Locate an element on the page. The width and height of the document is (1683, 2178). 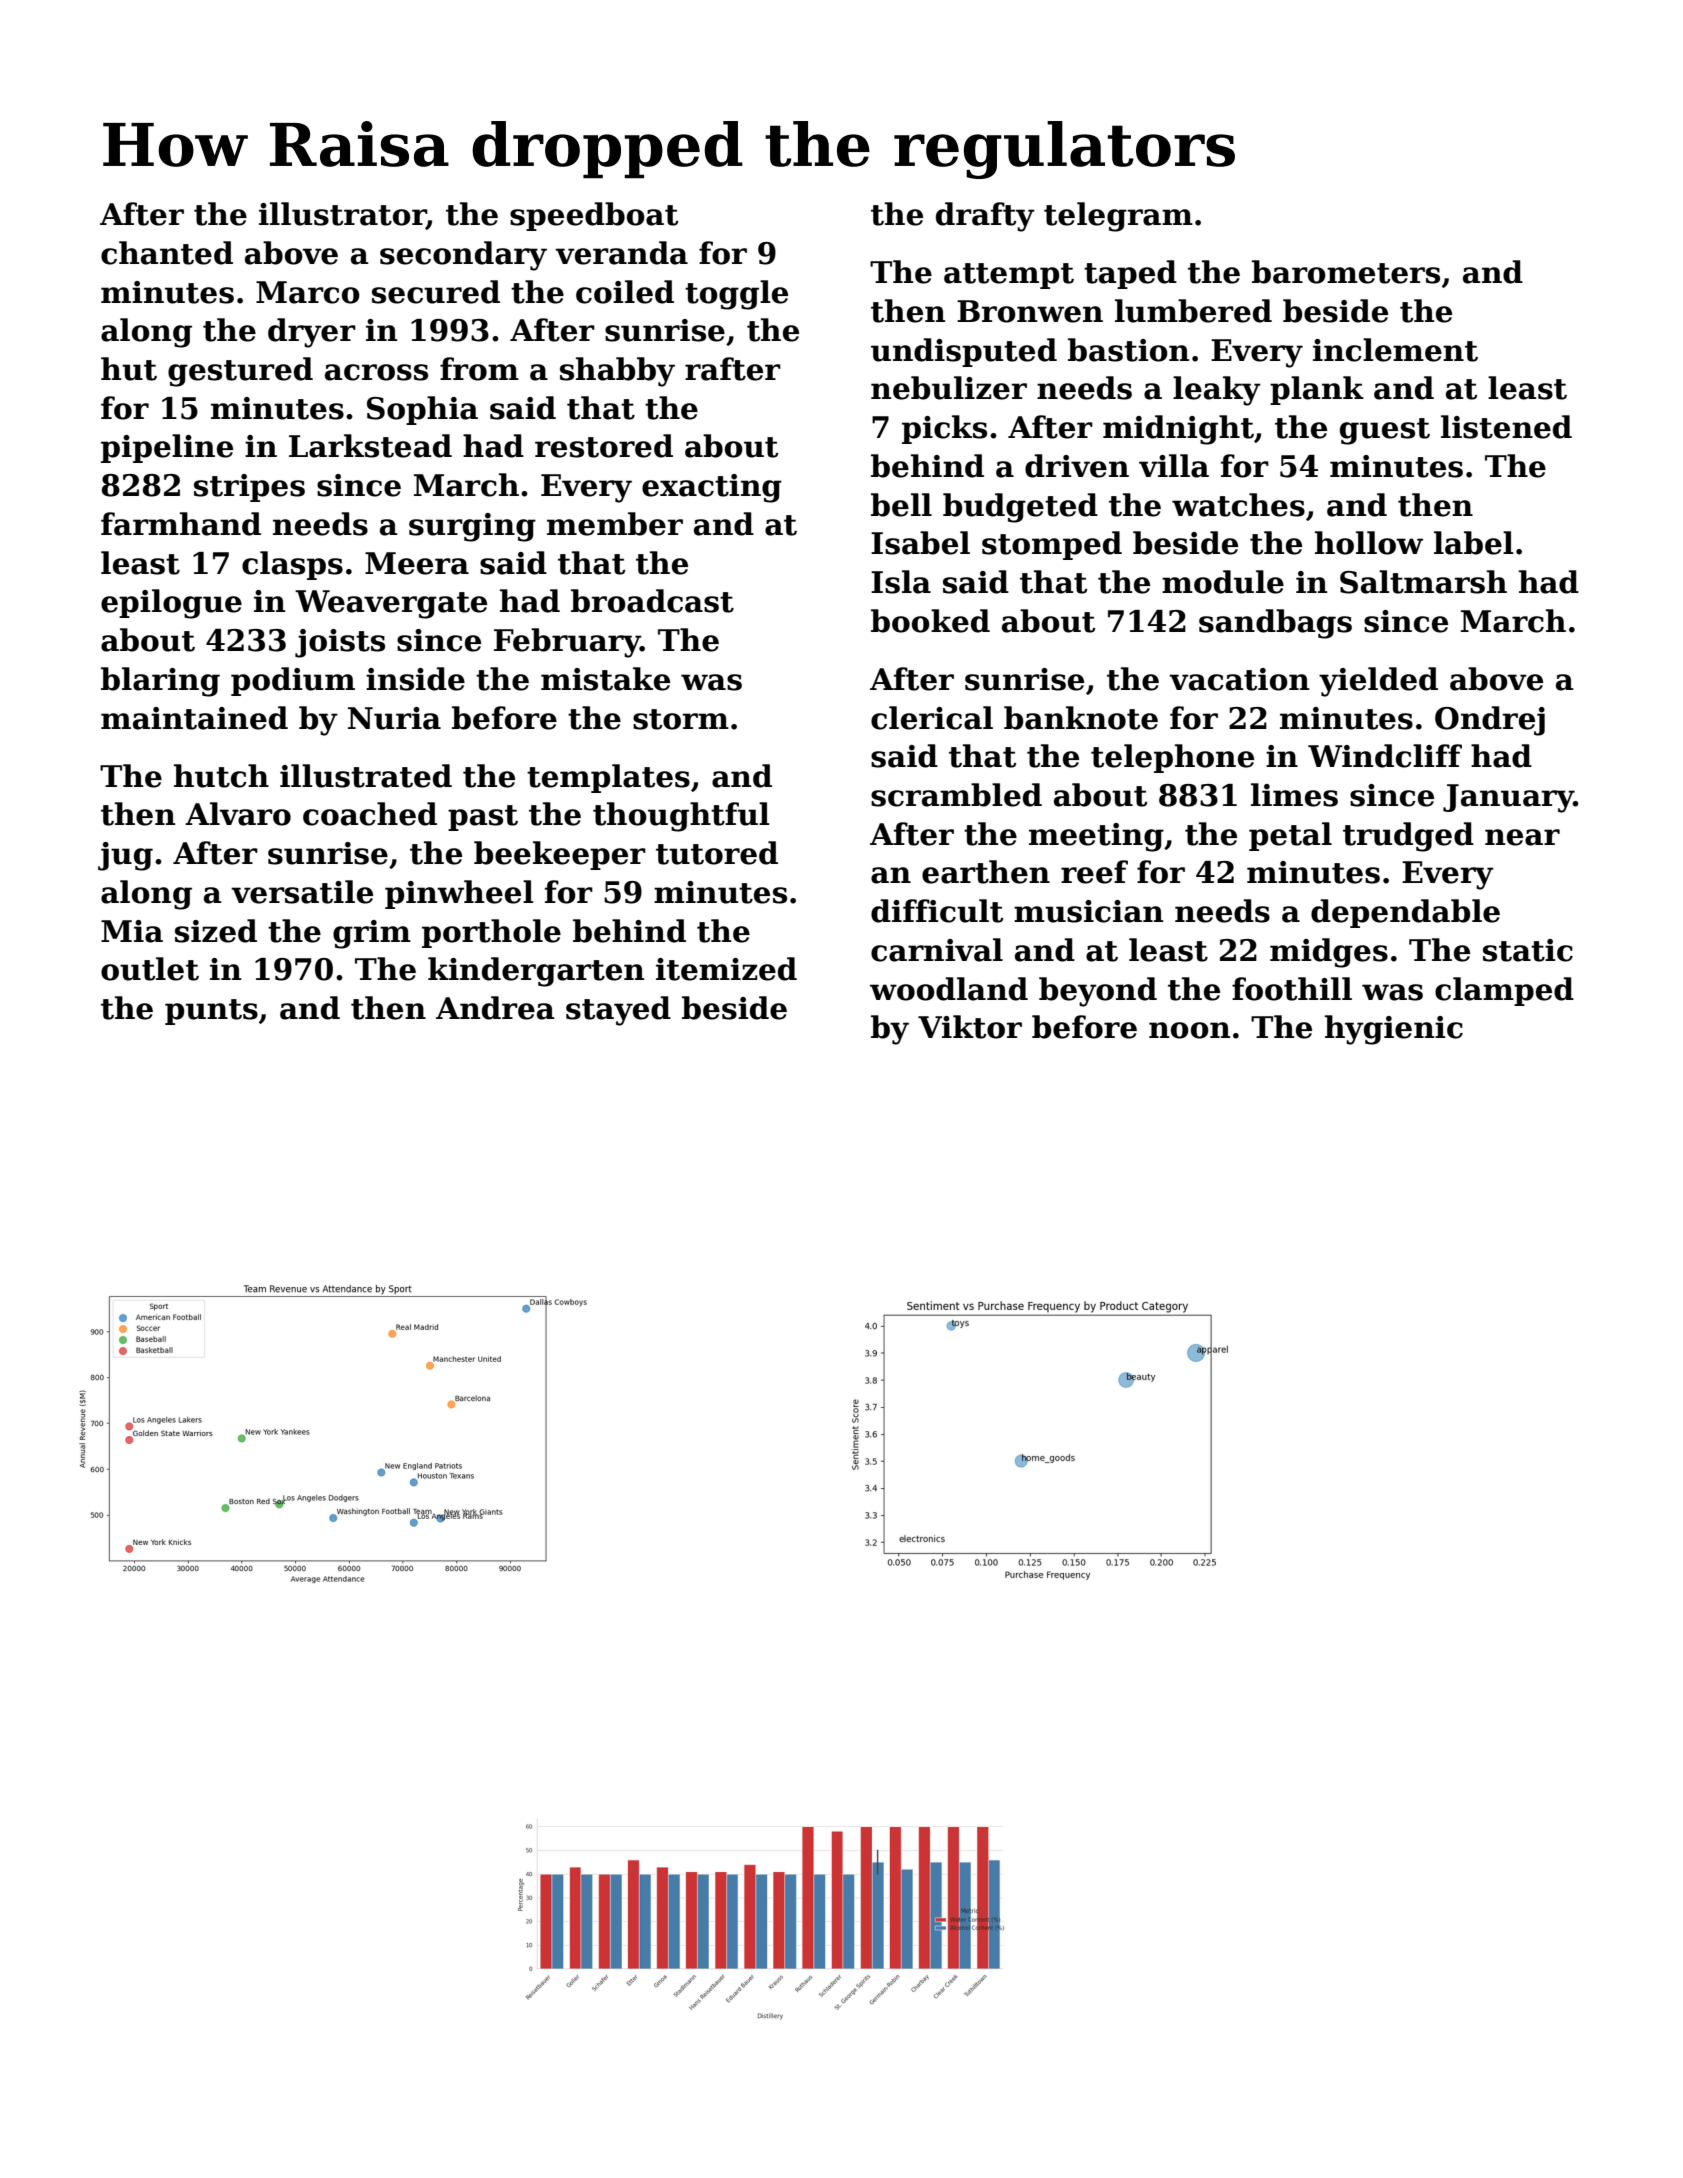
Bronwen is located at coordinates (1030, 311).
